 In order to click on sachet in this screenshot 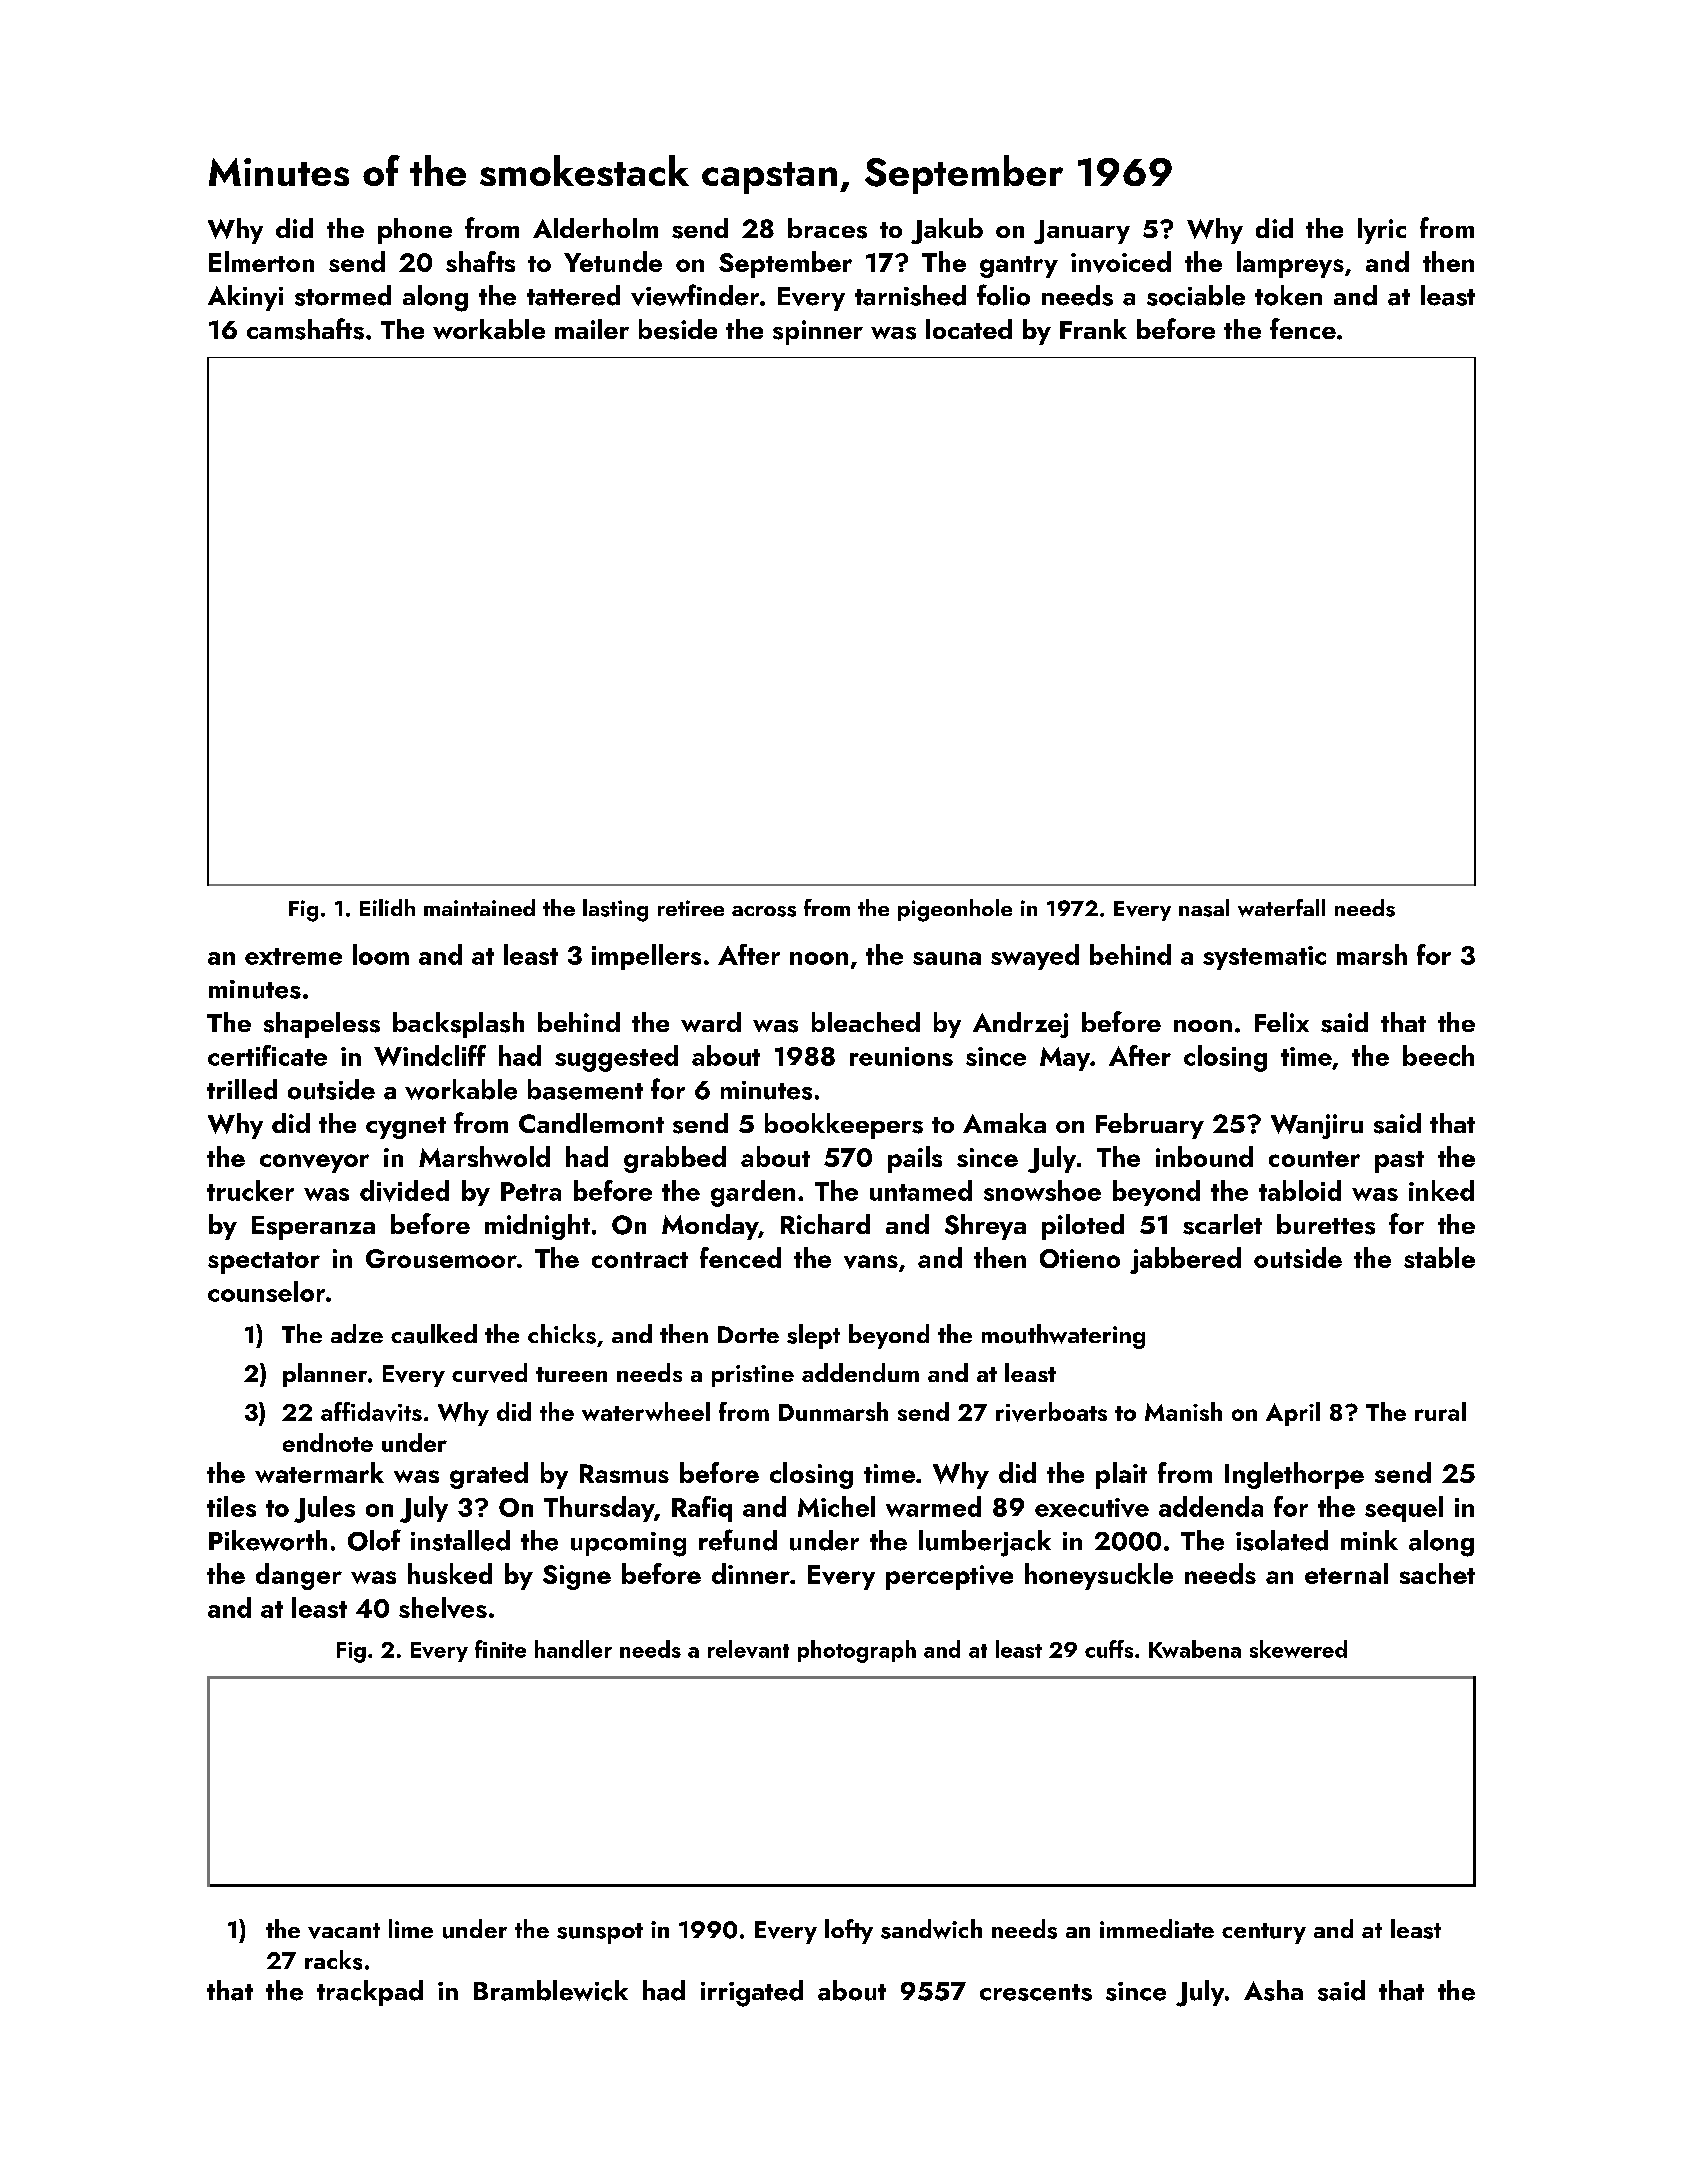, I will do `click(1437, 1573)`.
